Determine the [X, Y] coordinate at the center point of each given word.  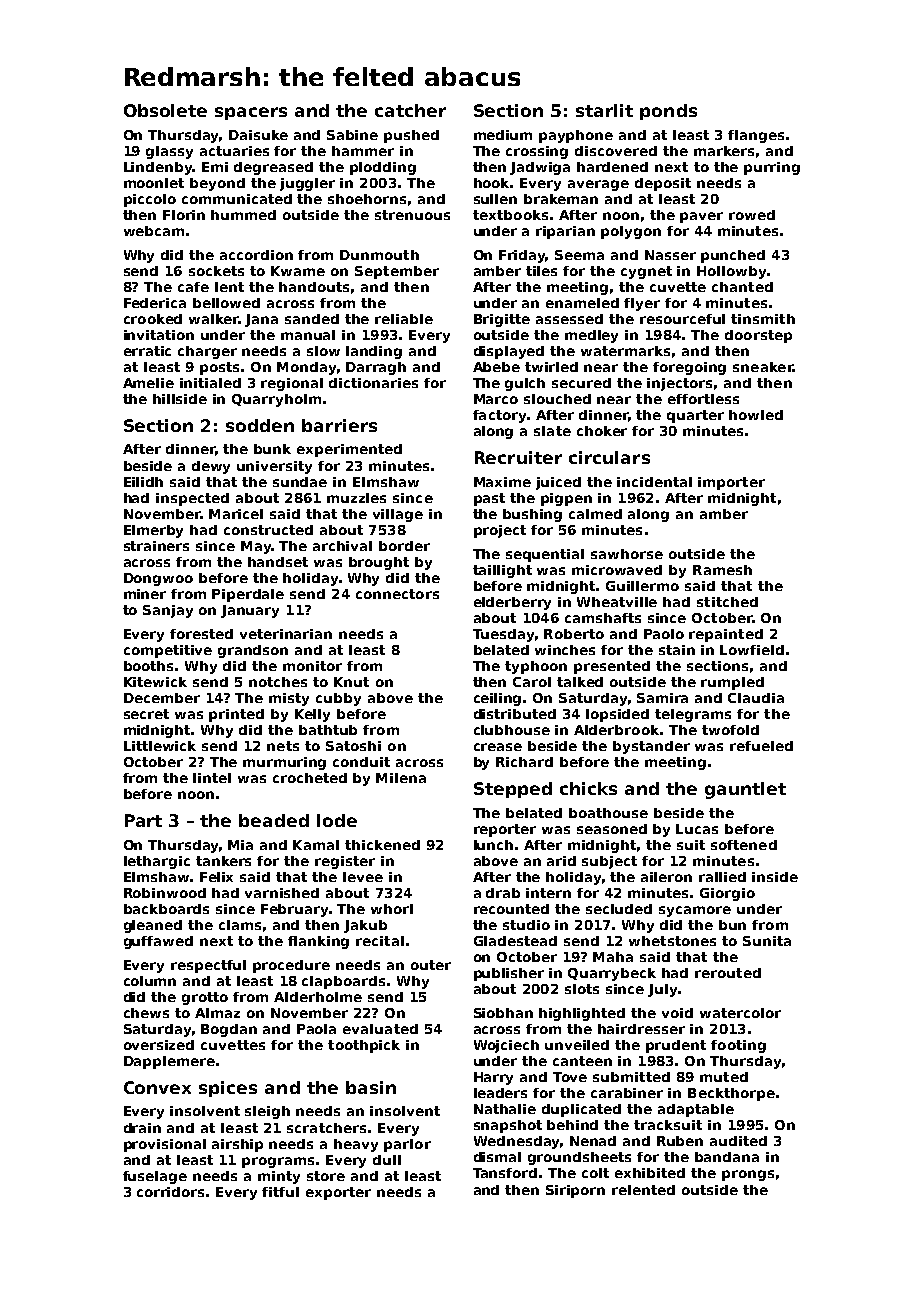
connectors [397, 594]
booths [150, 666]
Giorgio [727, 894]
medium [503, 135]
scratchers [326, 1128]
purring [772, 168]
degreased [273, 168]
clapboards [343, 982]
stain [677, 650]
